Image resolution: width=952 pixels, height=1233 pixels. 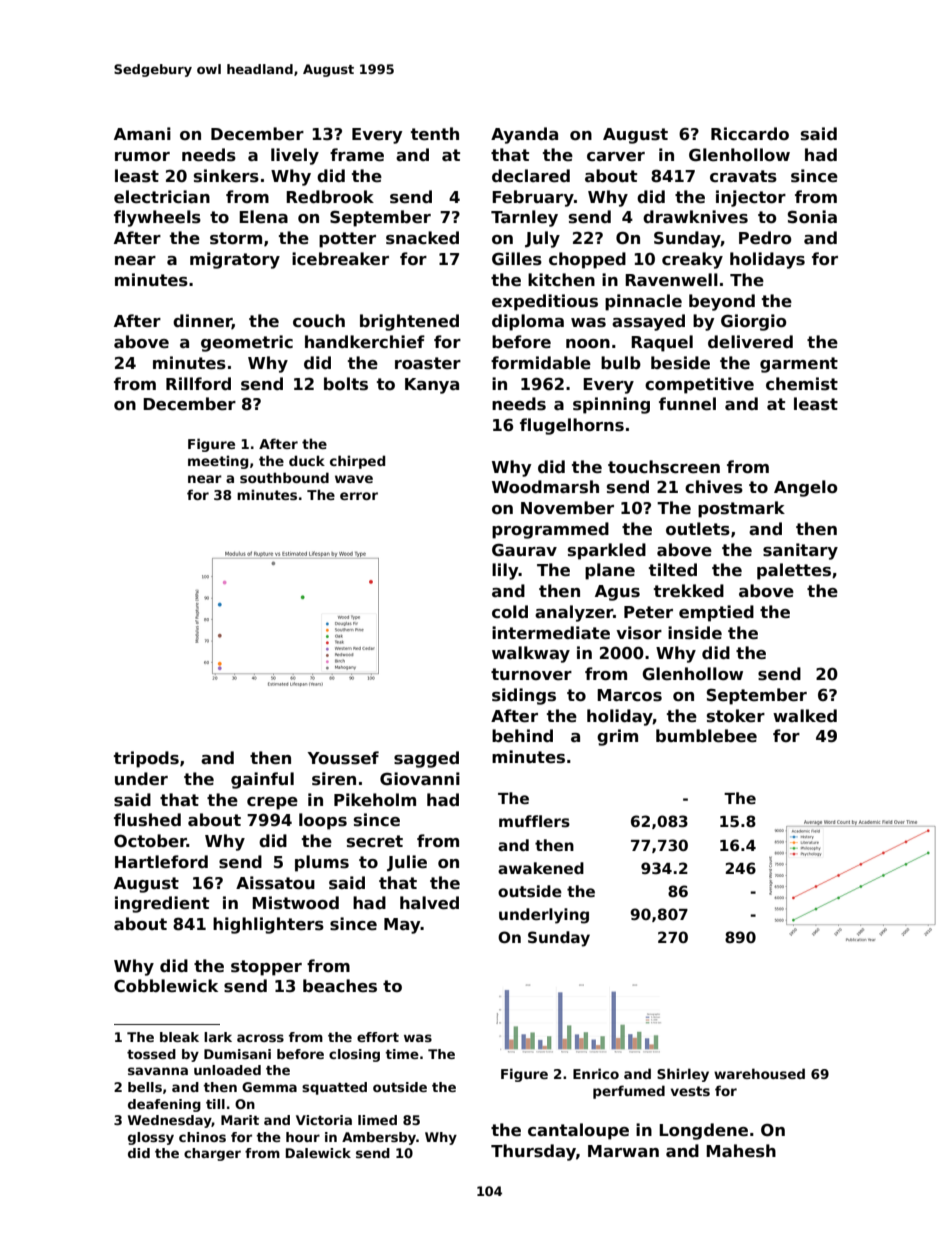 What do you see at coordinates (759, 1073) in the screenshot?
I see `warehoused` at bounding box center [759, 1073].
